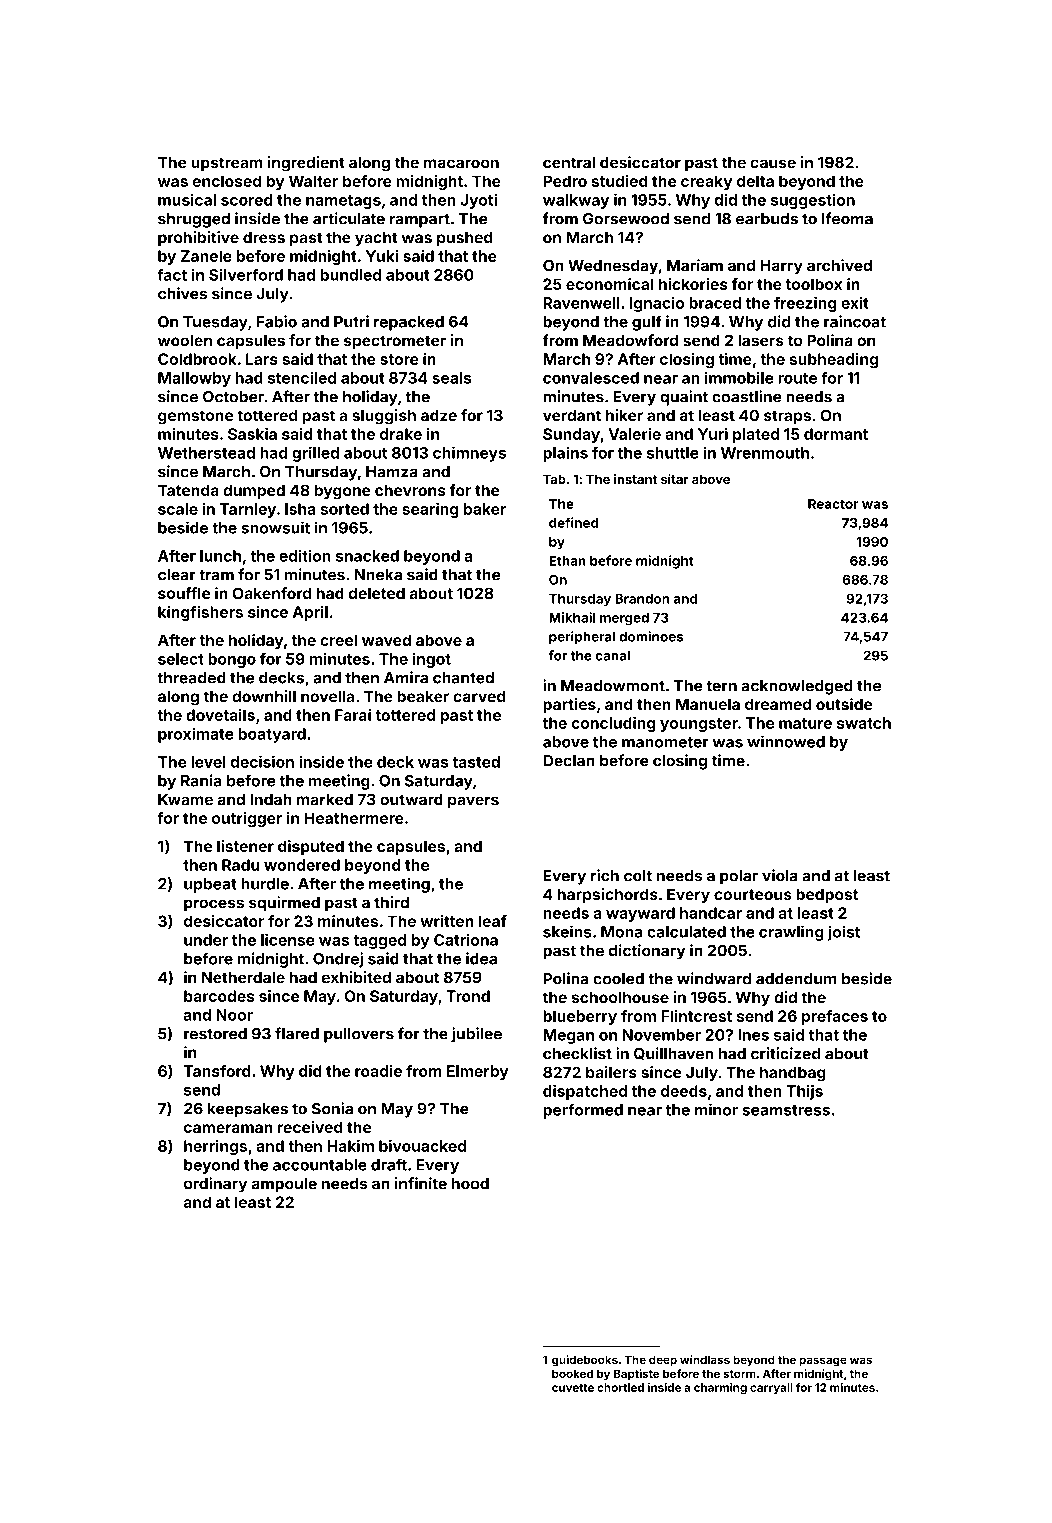  What do you see at coordinates (277, 321) in the page?
I see `Fabio` at bounding box center [277, 321].
